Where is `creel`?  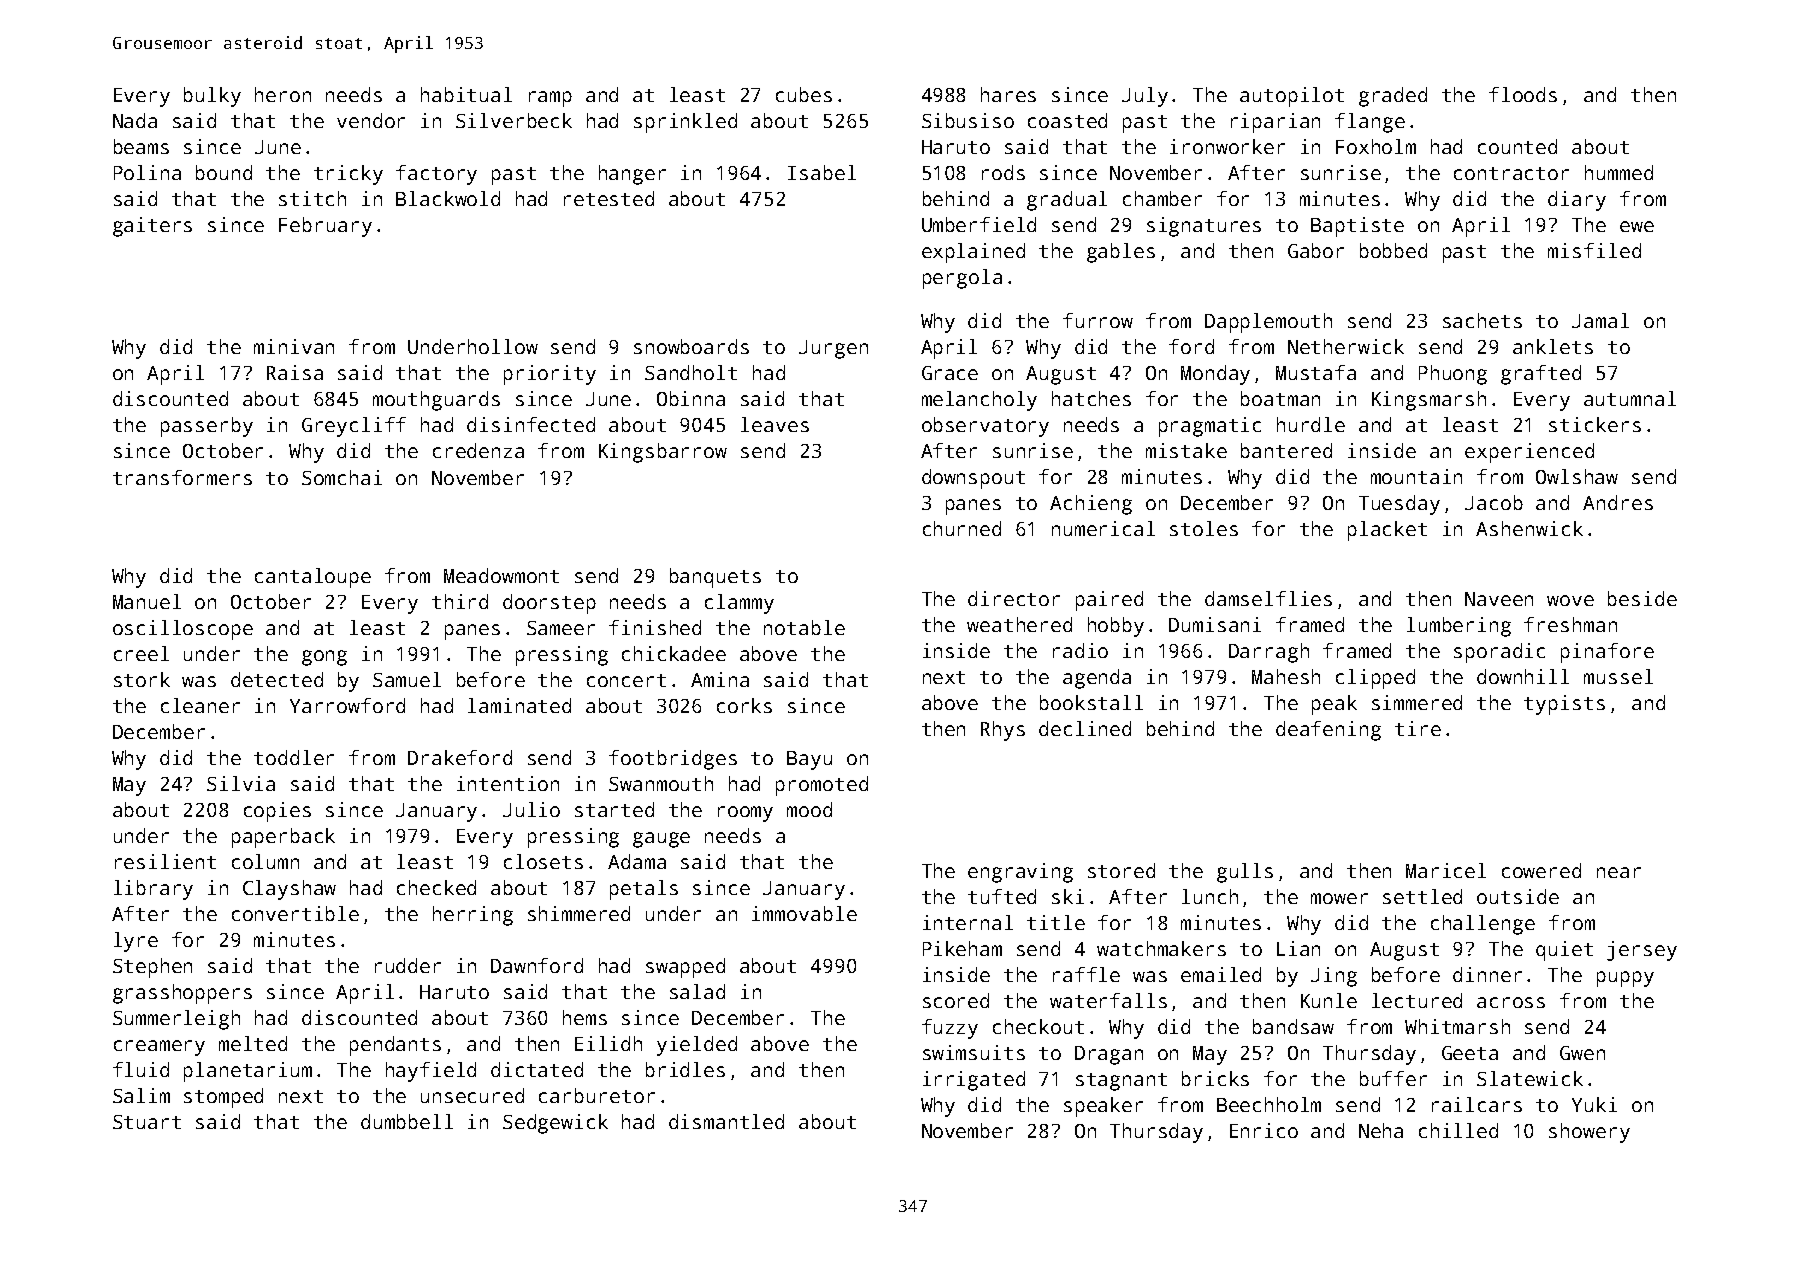 creel is located at coordinates (141, 653).
